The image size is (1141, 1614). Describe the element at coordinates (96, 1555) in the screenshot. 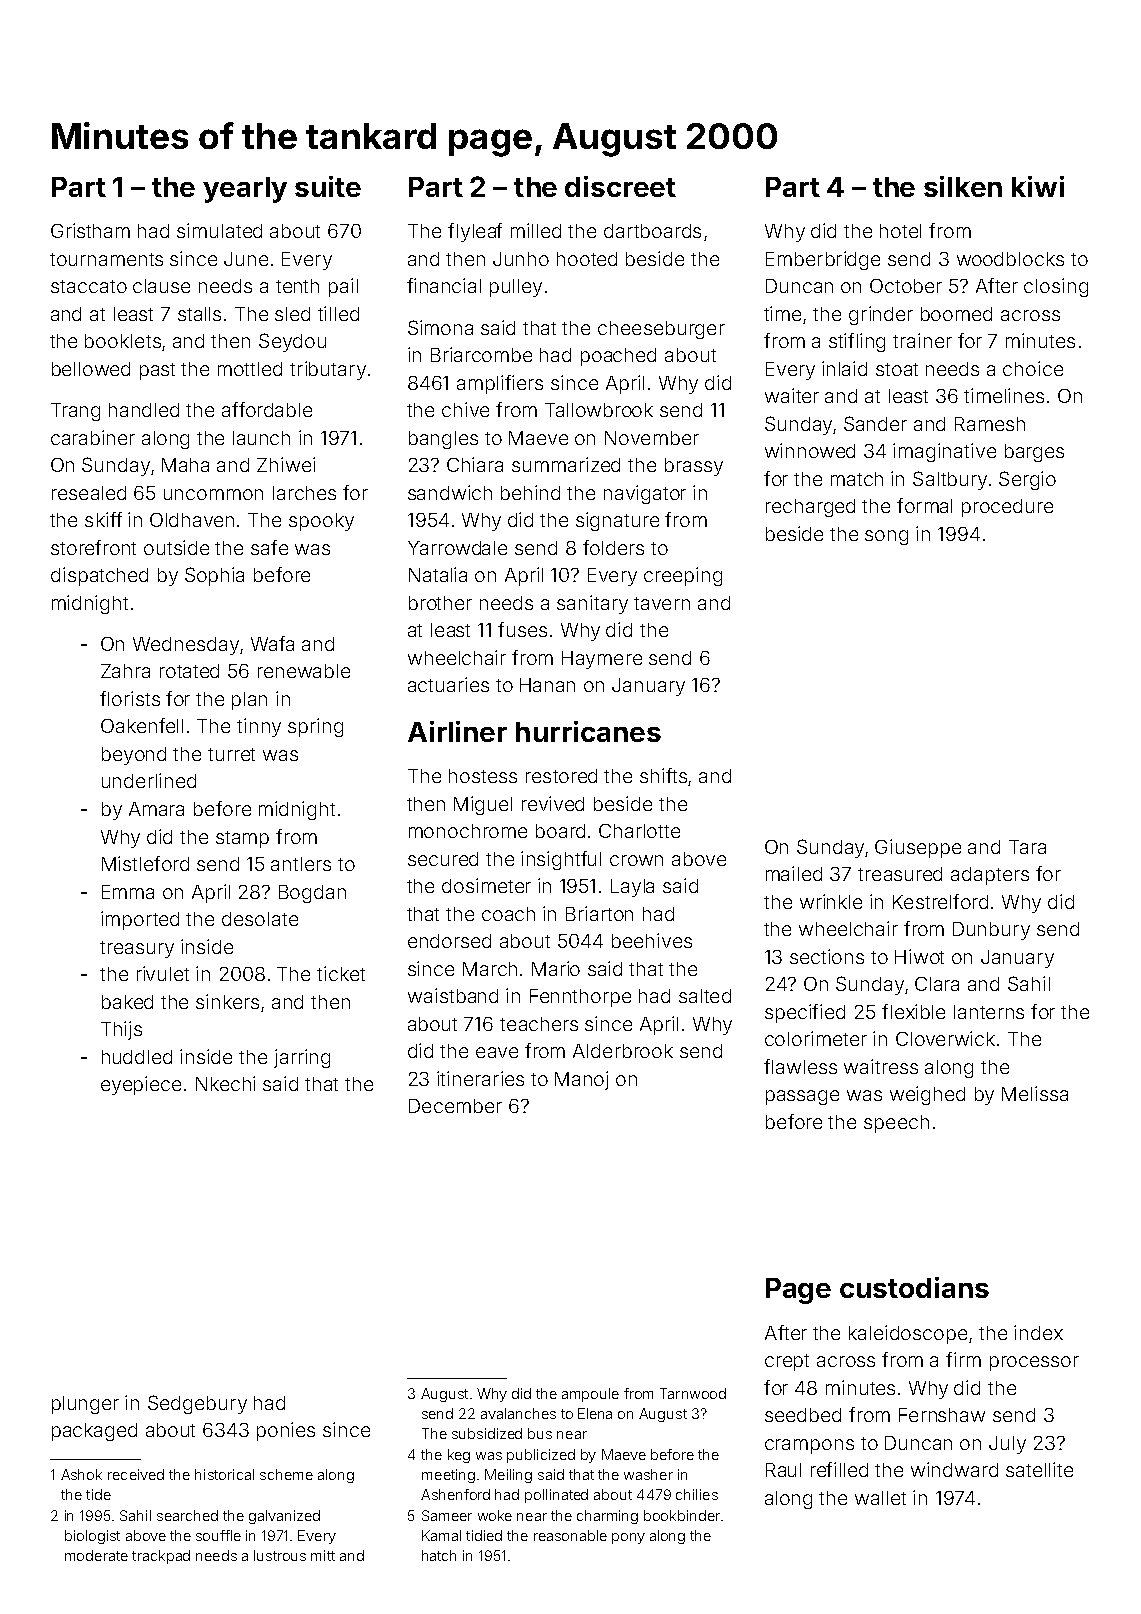

I see `moderate` at that location.
